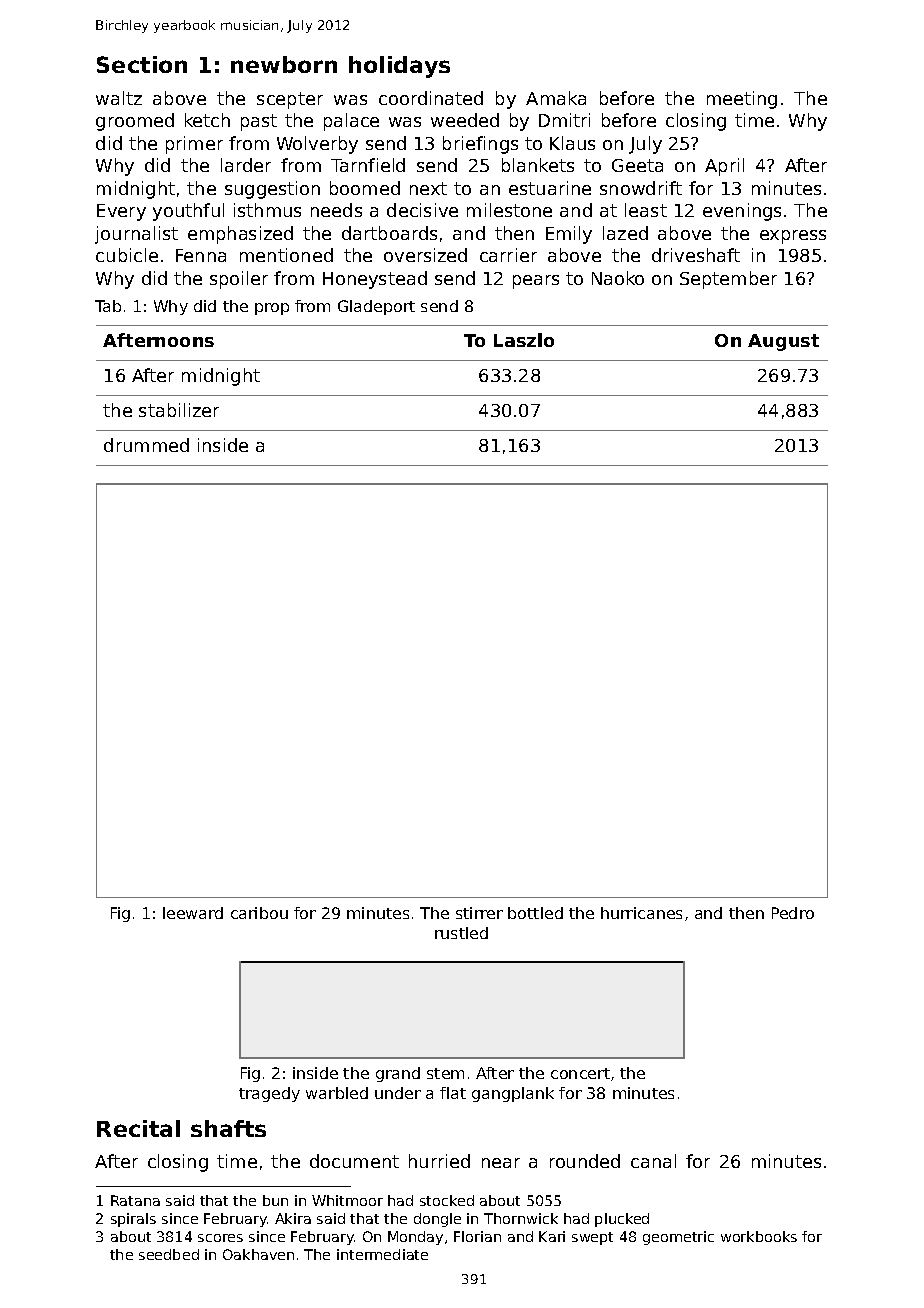 The height and width of the page is (1308, 924). Describe the element at coordinates (742, 100) in the page. I see `meeting` at that location.
